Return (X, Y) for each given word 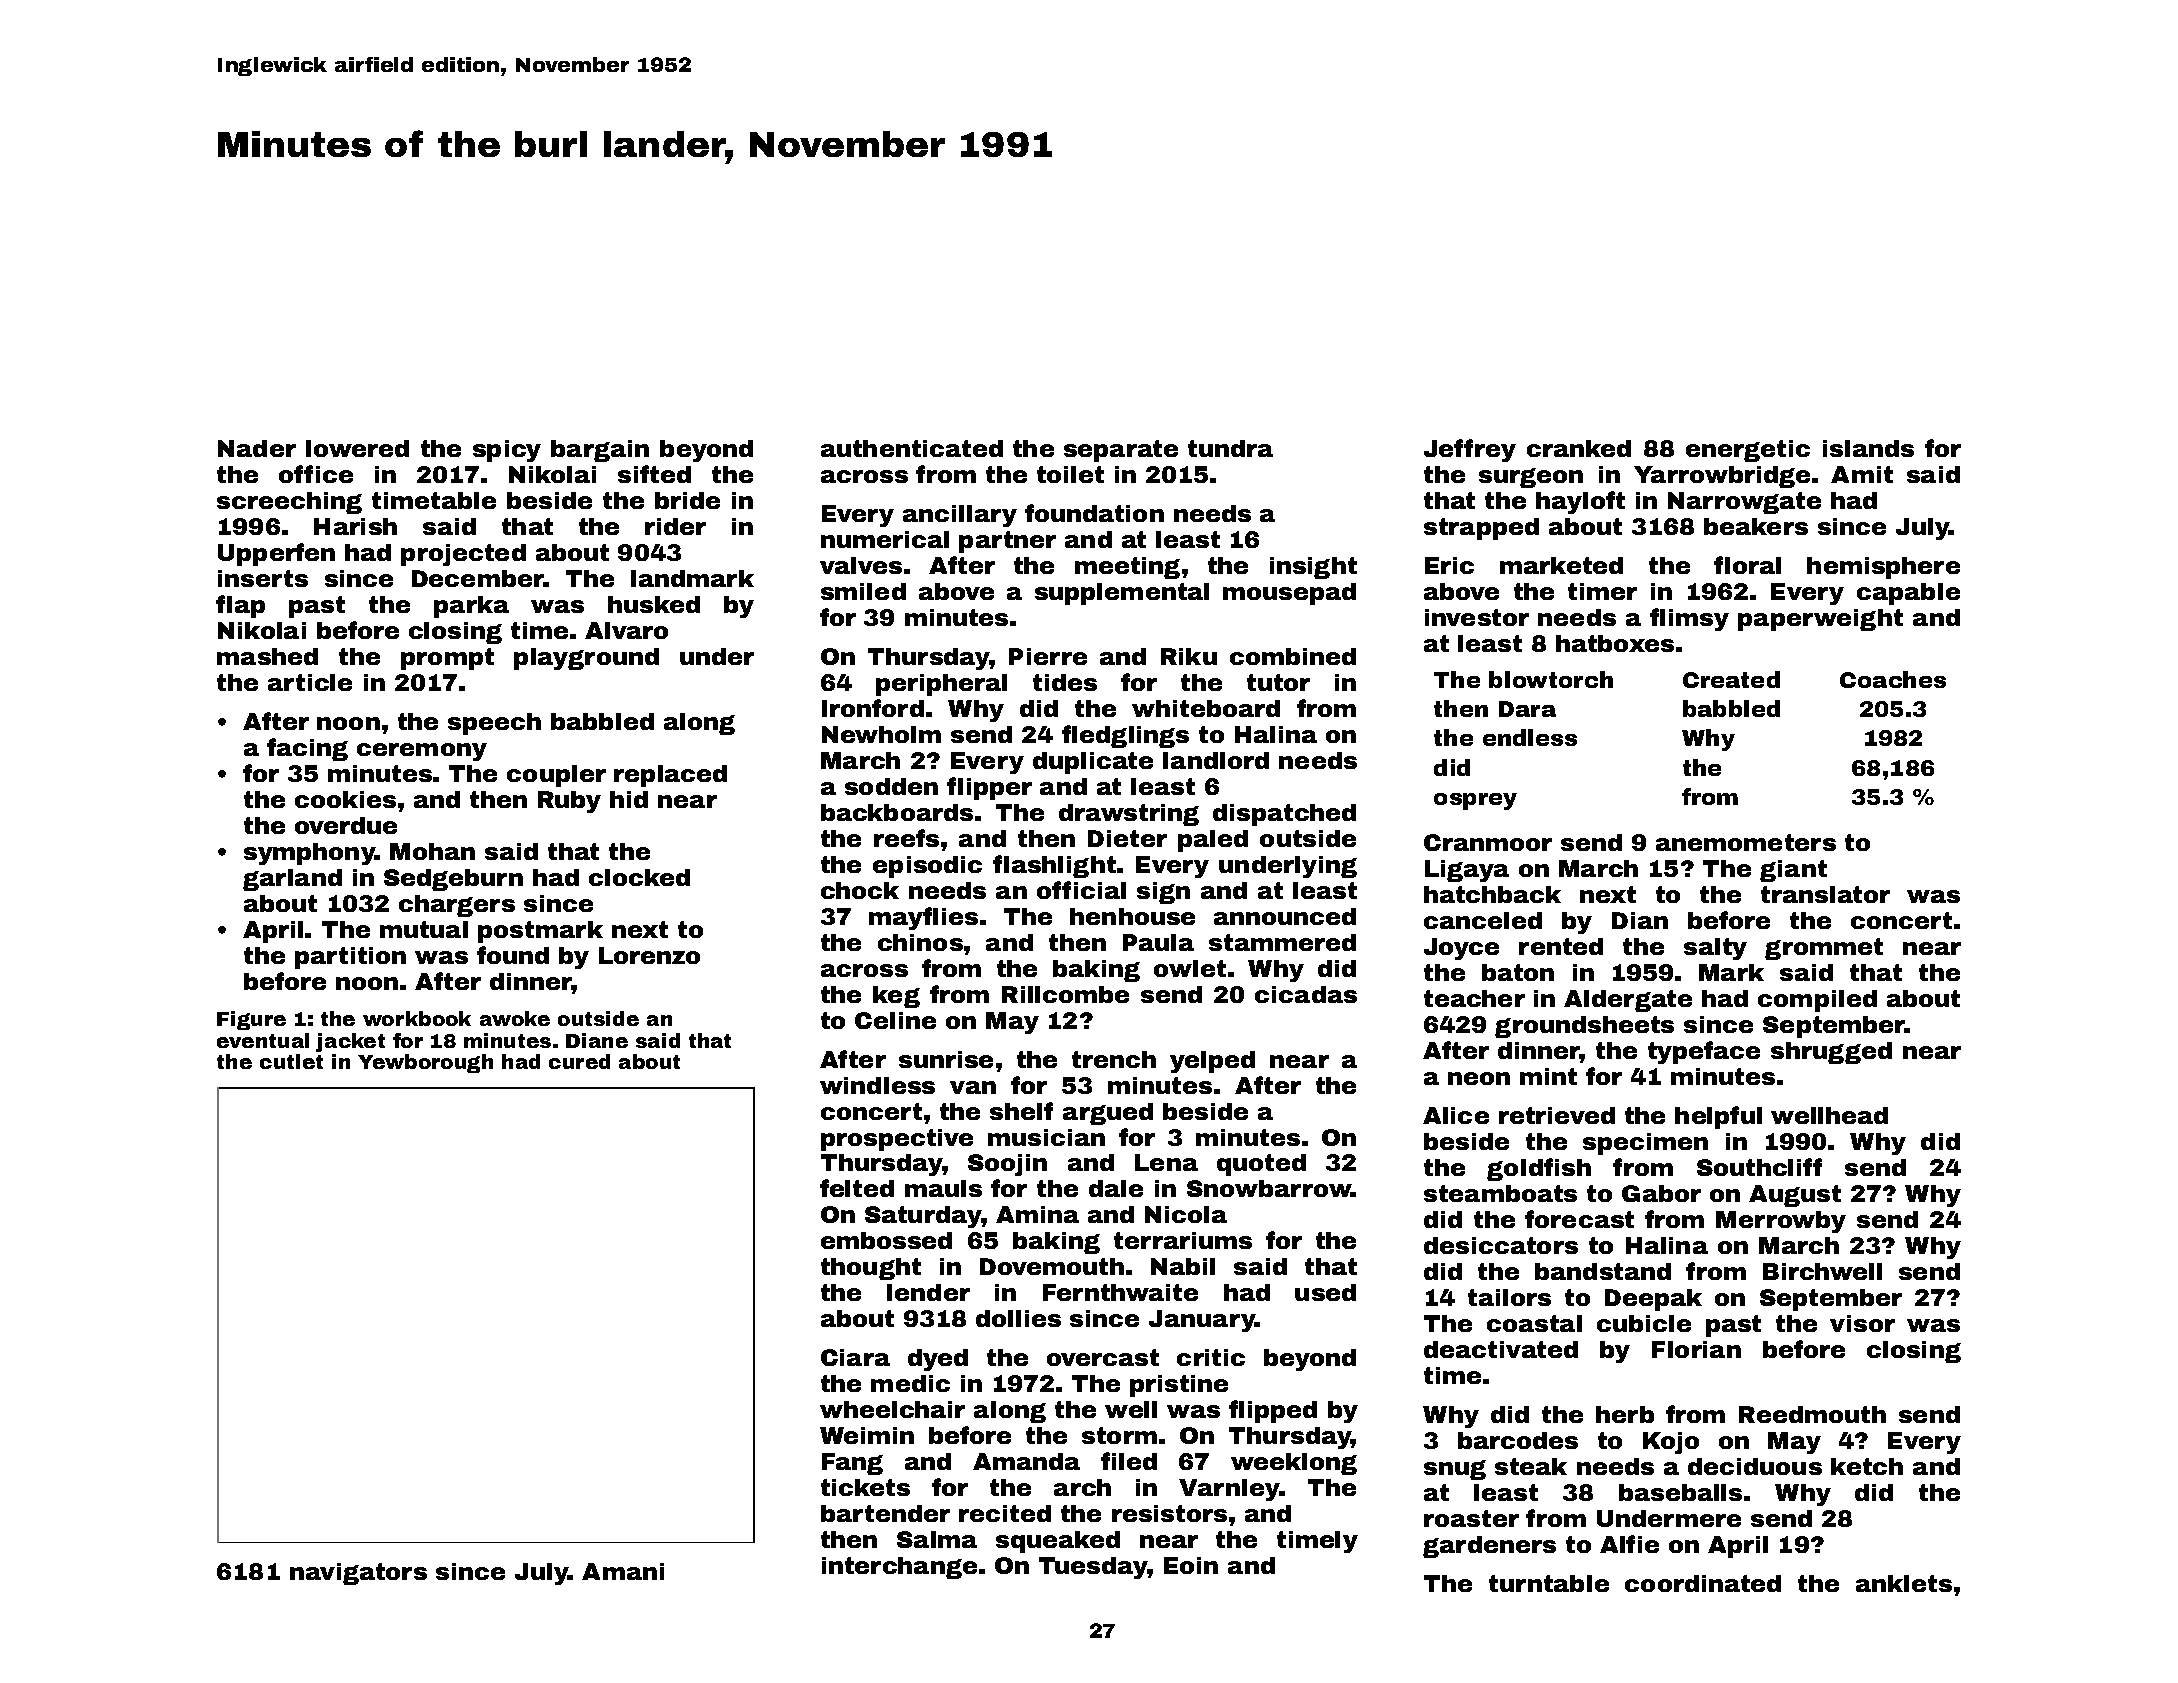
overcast (1103, 1357)
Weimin (867, 1435)
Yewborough (425, 1063)
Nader (257, 448)
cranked (1579, 448)
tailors (1509, 1297)
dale (1116, 1188)
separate (1121, 451)
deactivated (1501, 1349)
